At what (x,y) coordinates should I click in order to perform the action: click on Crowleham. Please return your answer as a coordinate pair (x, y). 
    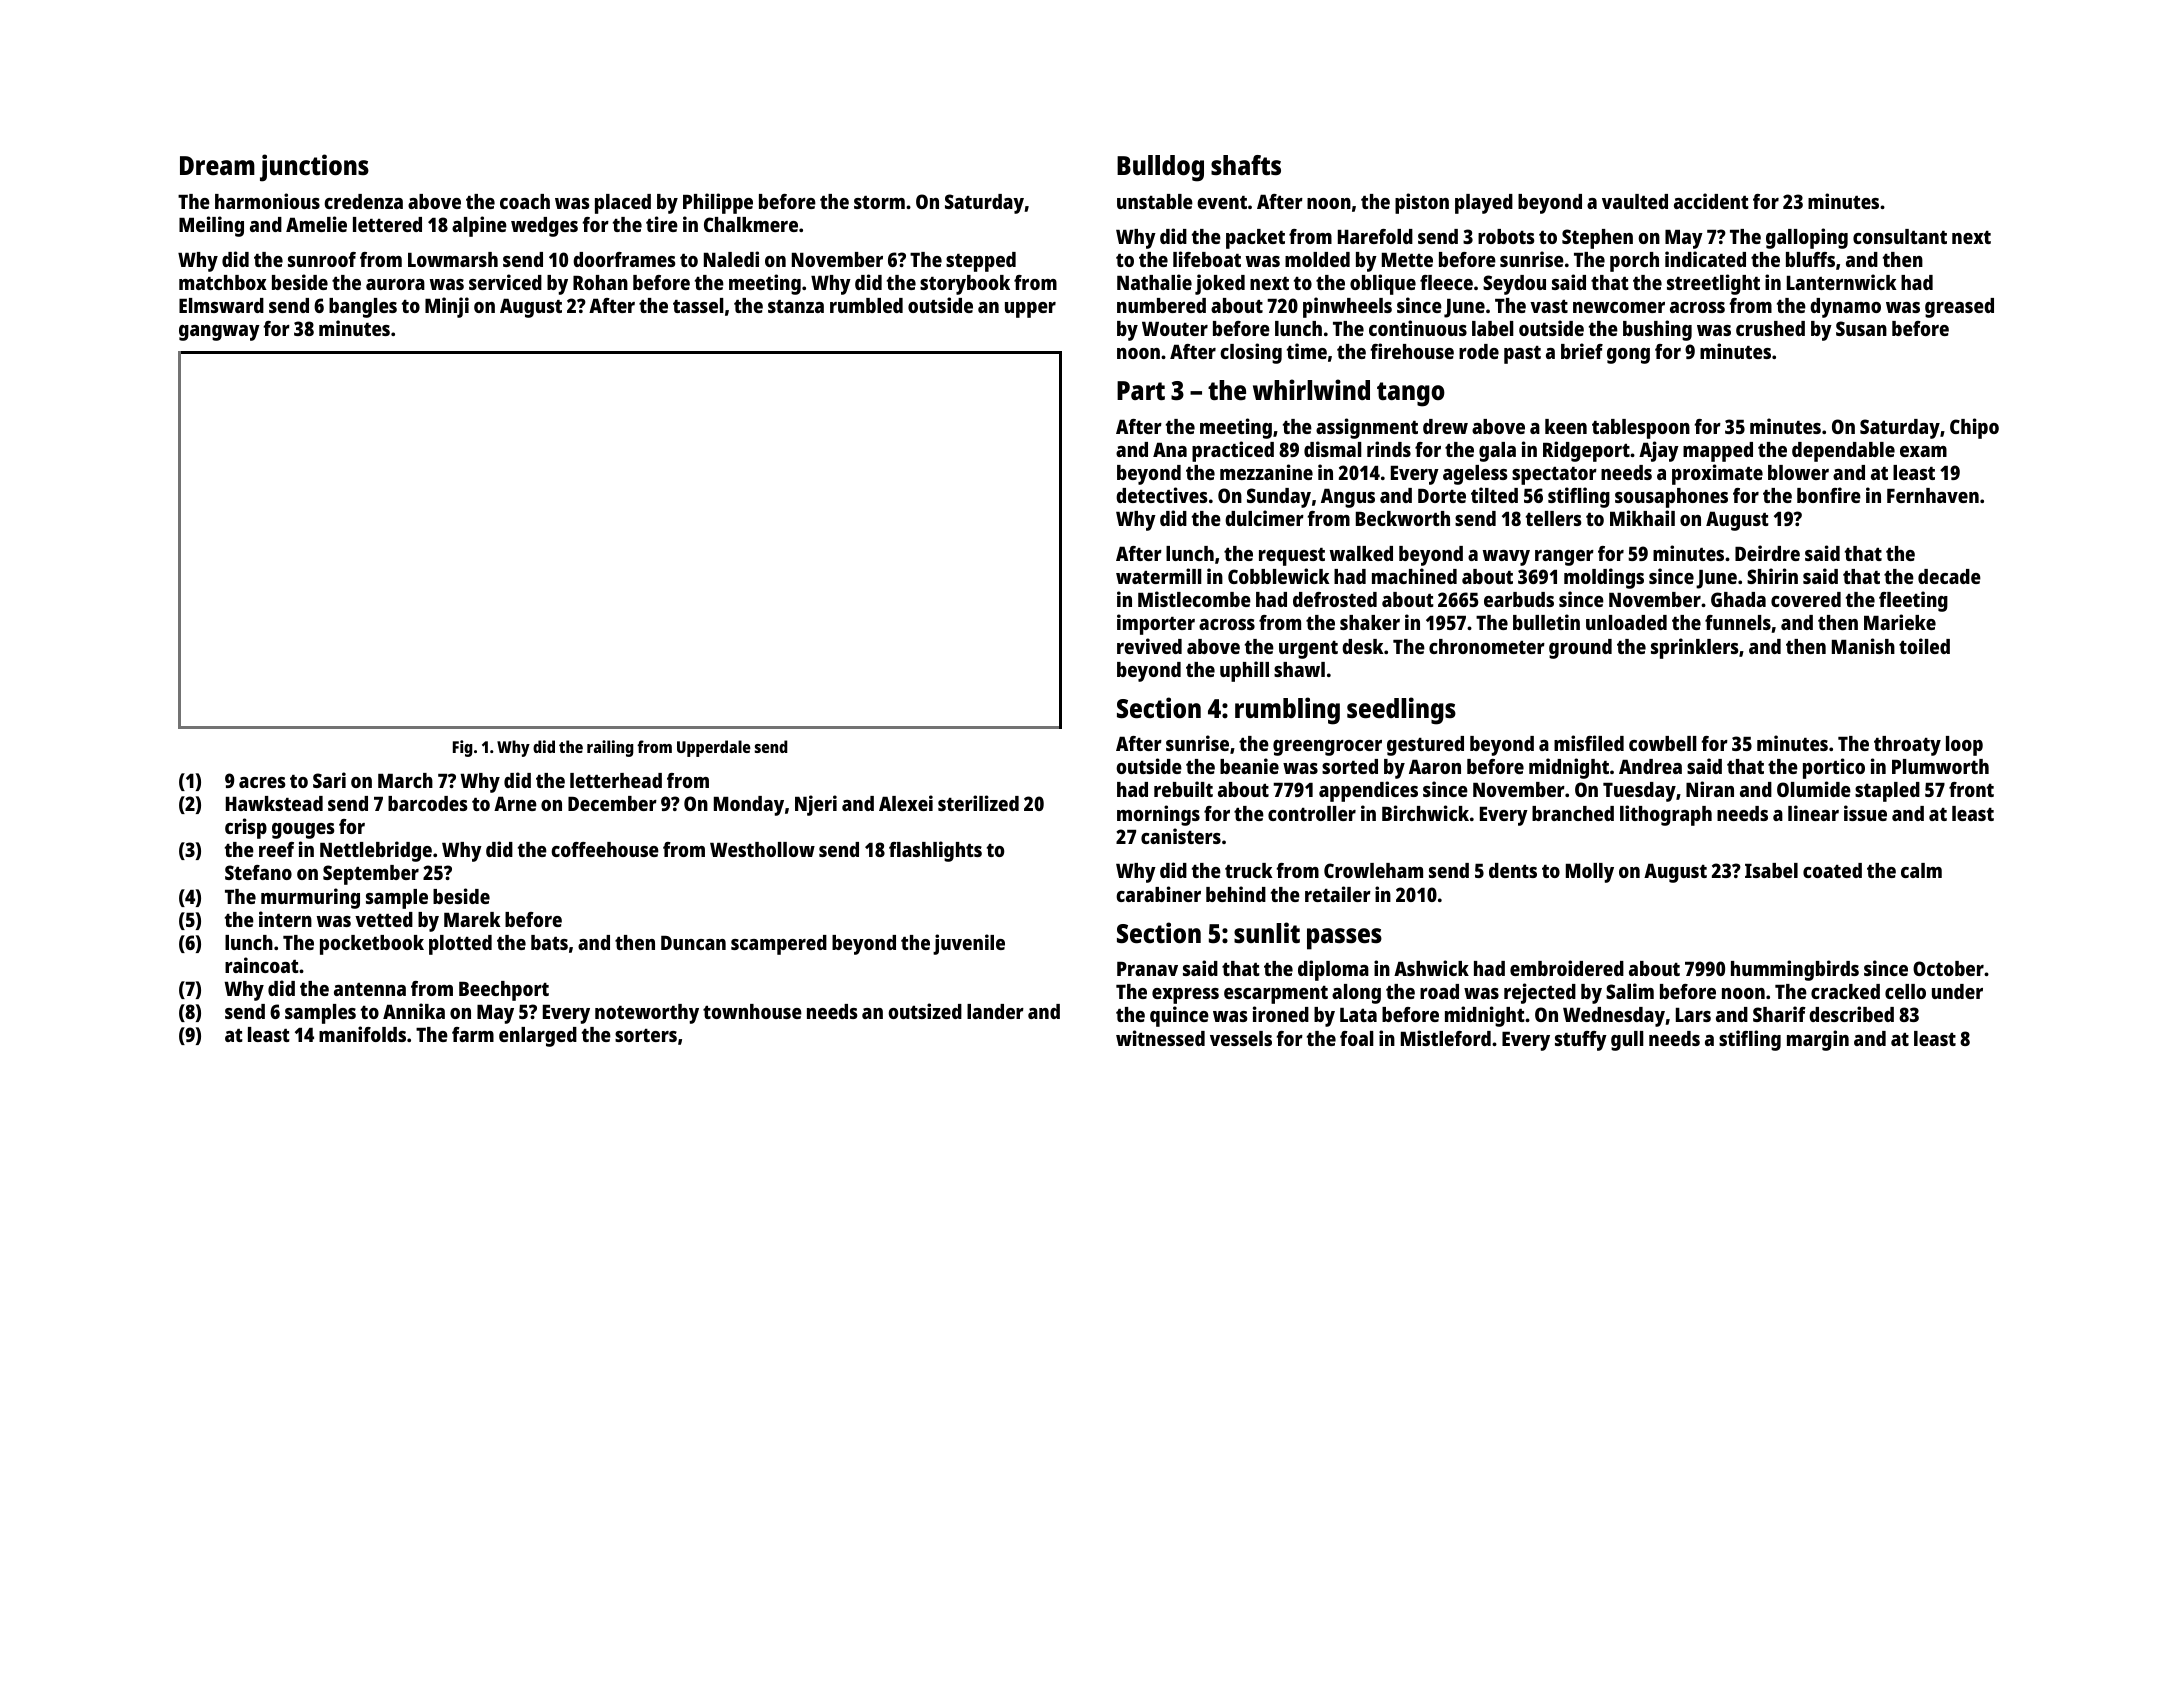
    Looking at the image, I should click on (1373, 870).
